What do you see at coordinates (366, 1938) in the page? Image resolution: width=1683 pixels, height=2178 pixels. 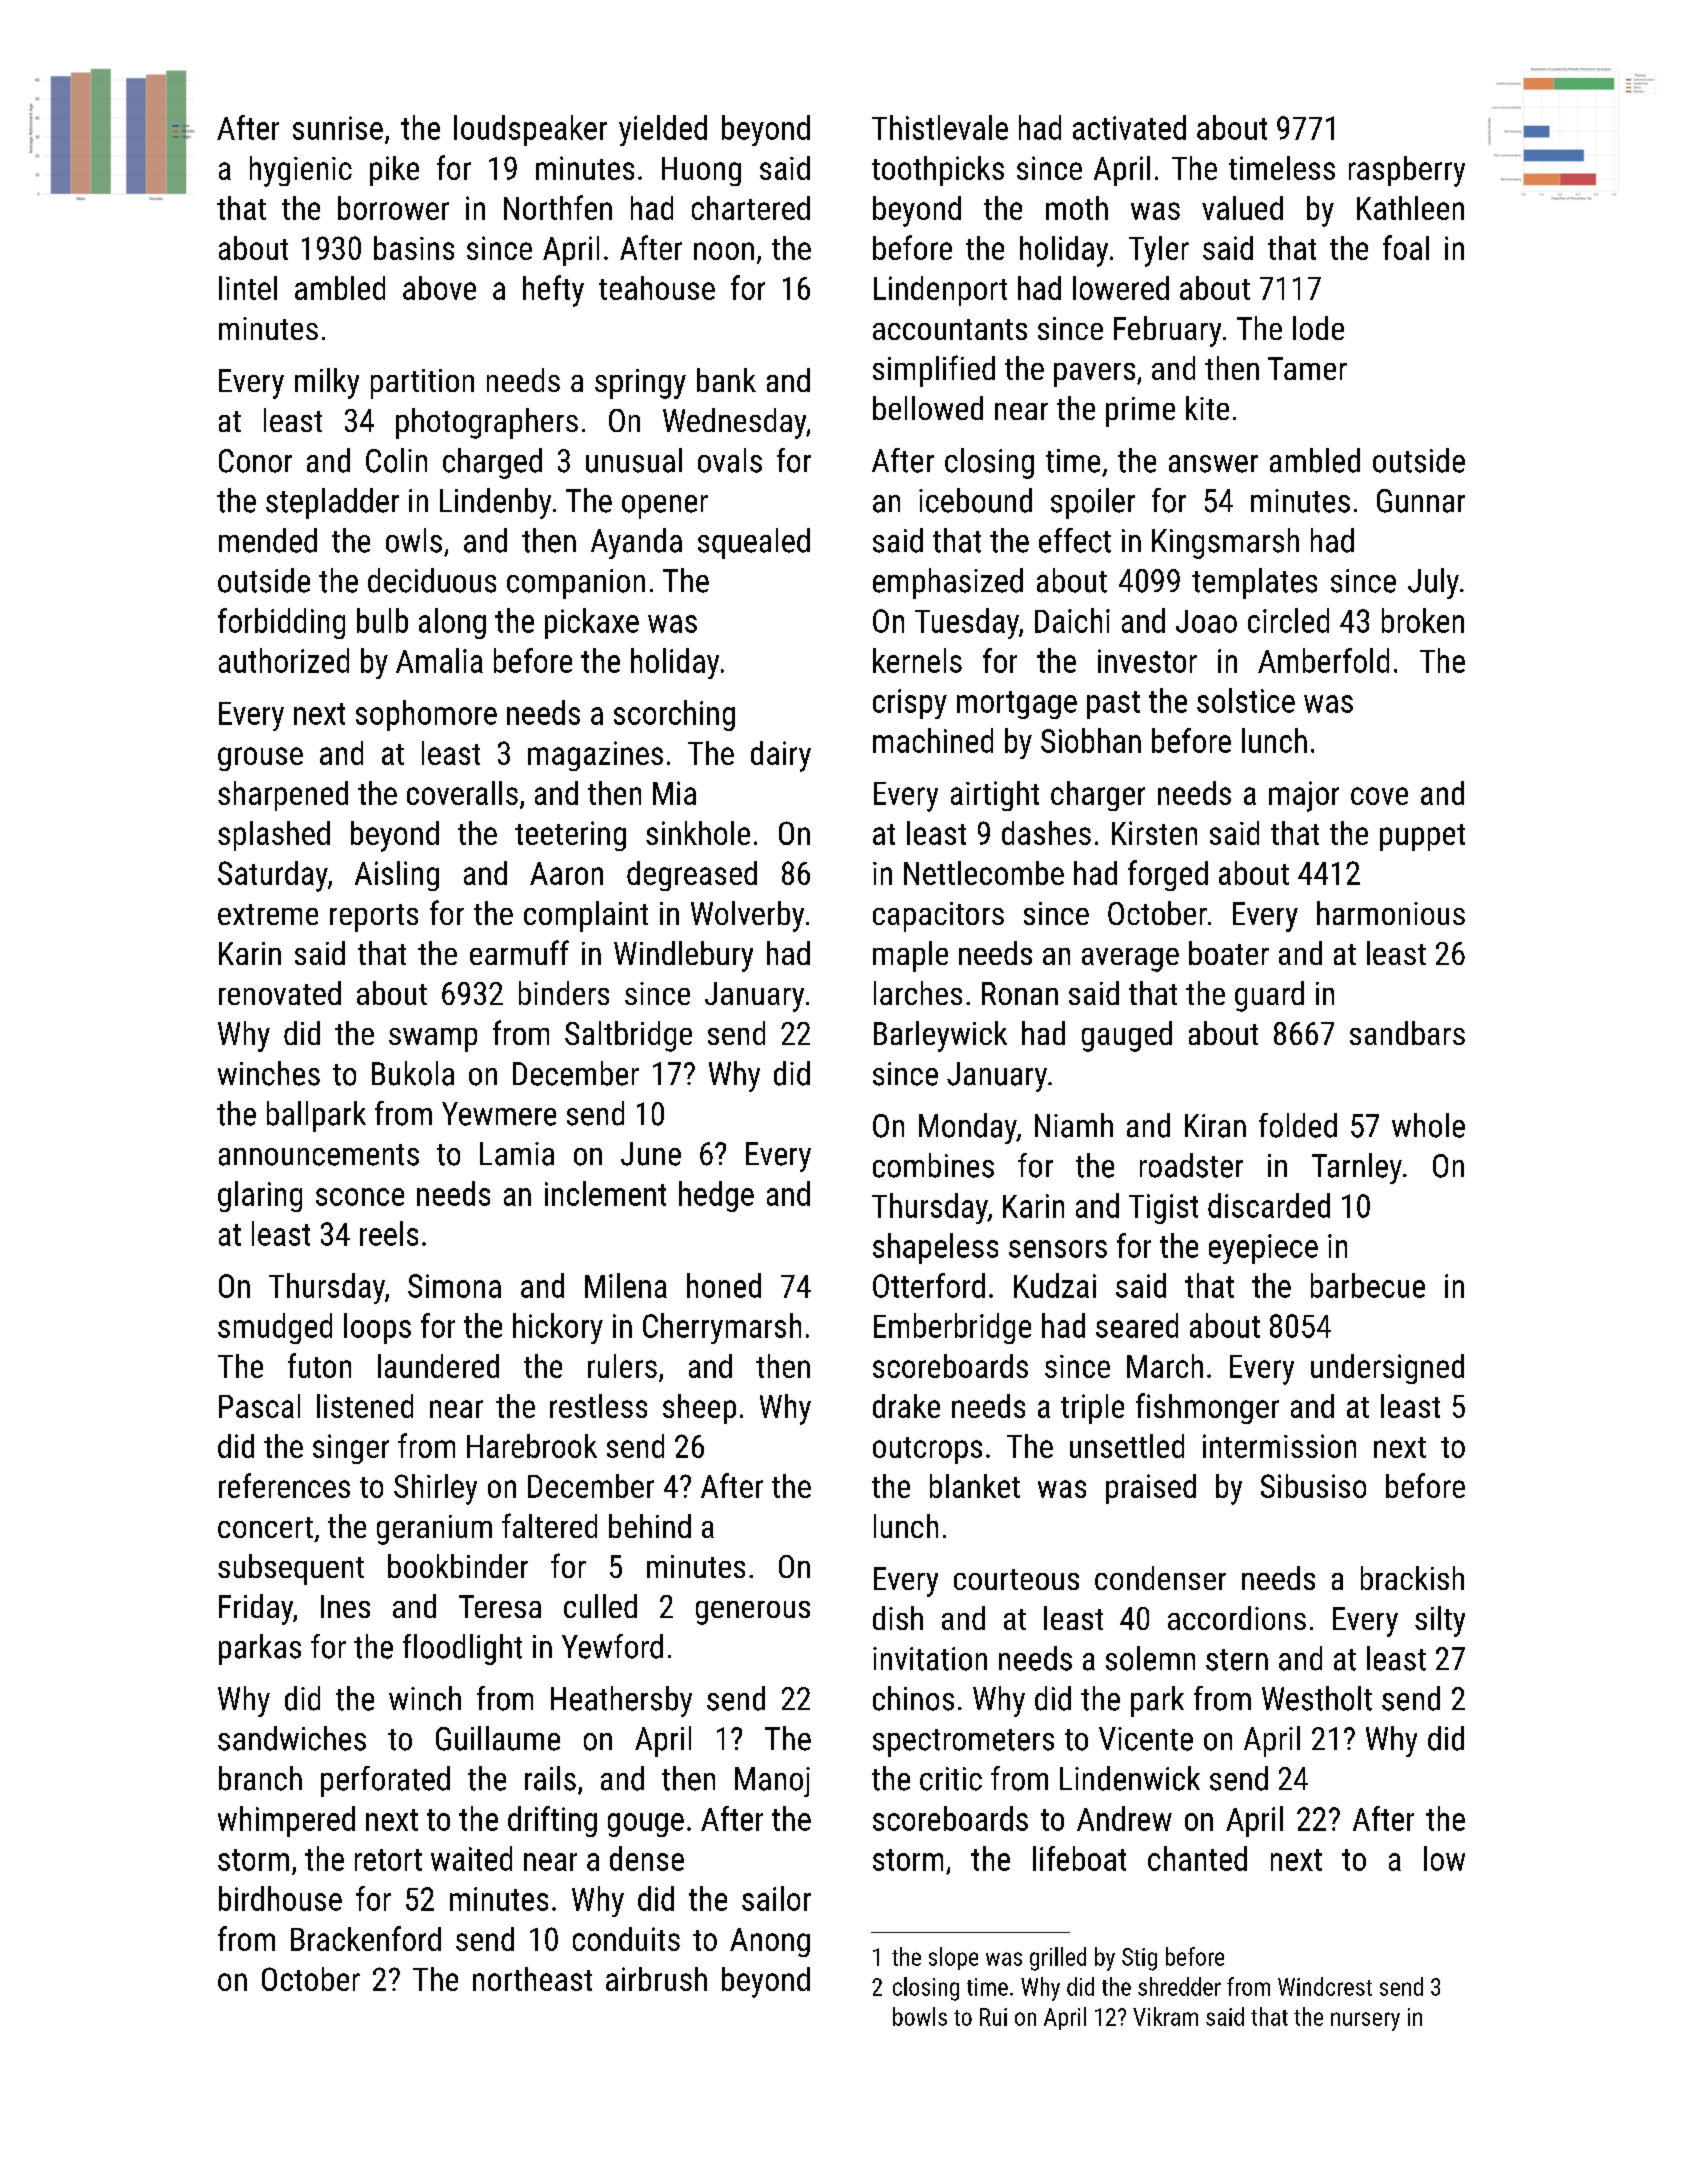 I see `Brackenford` at bounding box center [366, 1938].
